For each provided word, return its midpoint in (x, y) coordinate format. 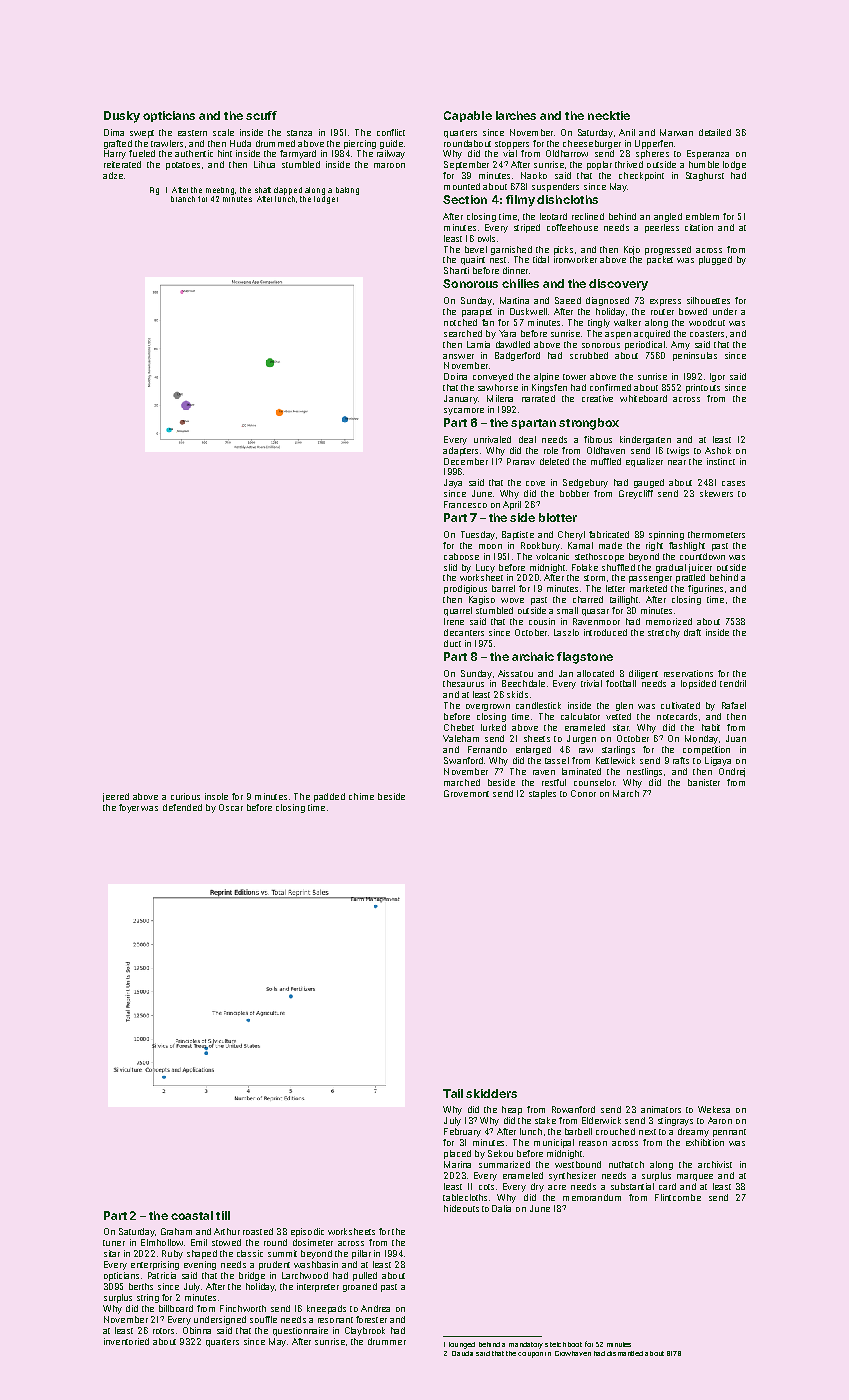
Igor (717, 377)
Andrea (375, 1308)
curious (185, 796)
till (223, 1215)
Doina (455, 376)
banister (704, 782)
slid (450, 567)
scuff (261, 115)
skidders (491, 1093)
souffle (263, 1319)
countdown (702, 556)
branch (183, 199)
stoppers (512, 145)
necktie (609, 115)
